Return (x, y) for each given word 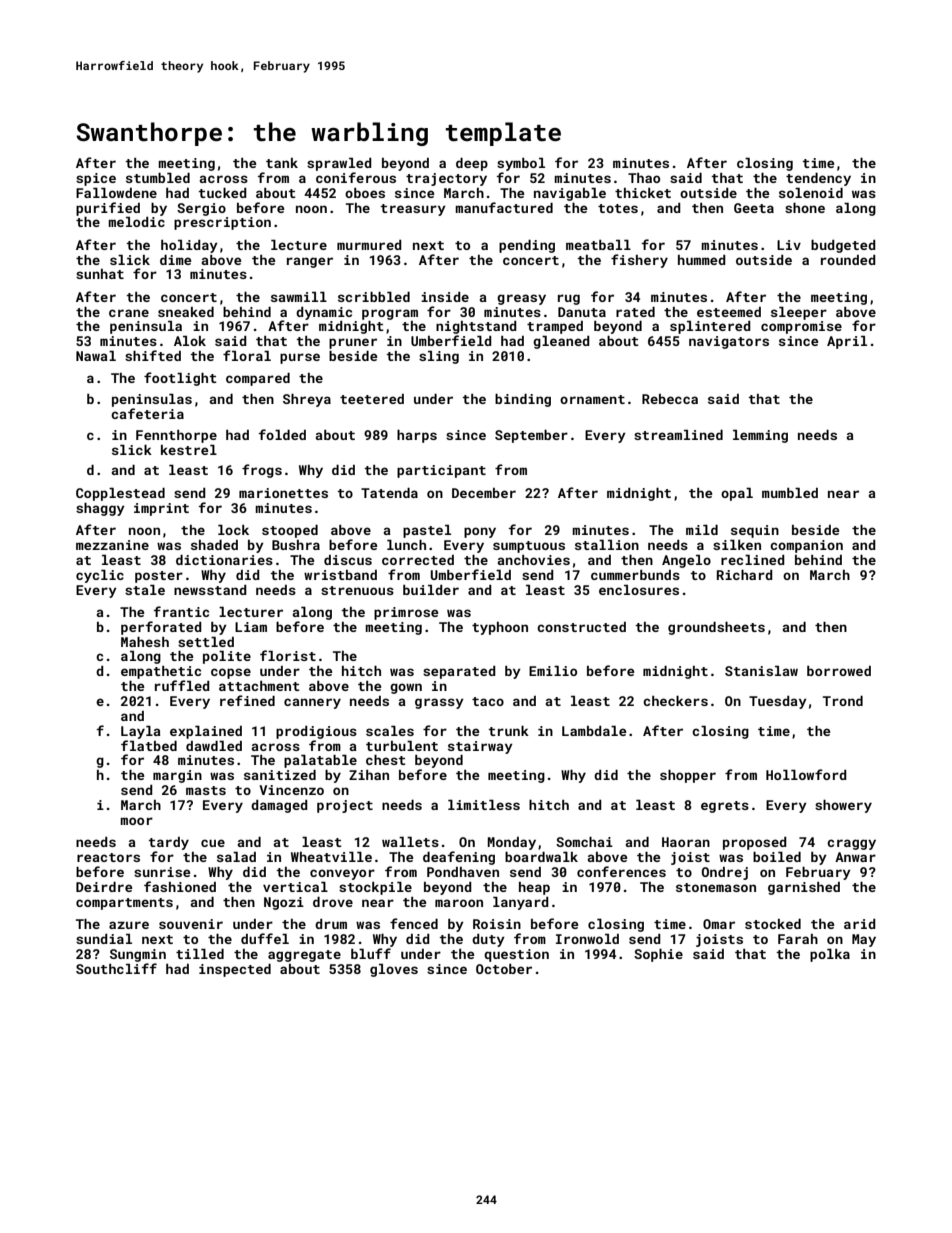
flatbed (149, 745)
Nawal (96, 356)
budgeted (843, 246)
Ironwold (587, 939)
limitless (484, 805)
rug (569, 299)
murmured (369, 245)
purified (108, 209)
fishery (639, 261)
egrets (725, 807)
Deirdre (104, 887)
